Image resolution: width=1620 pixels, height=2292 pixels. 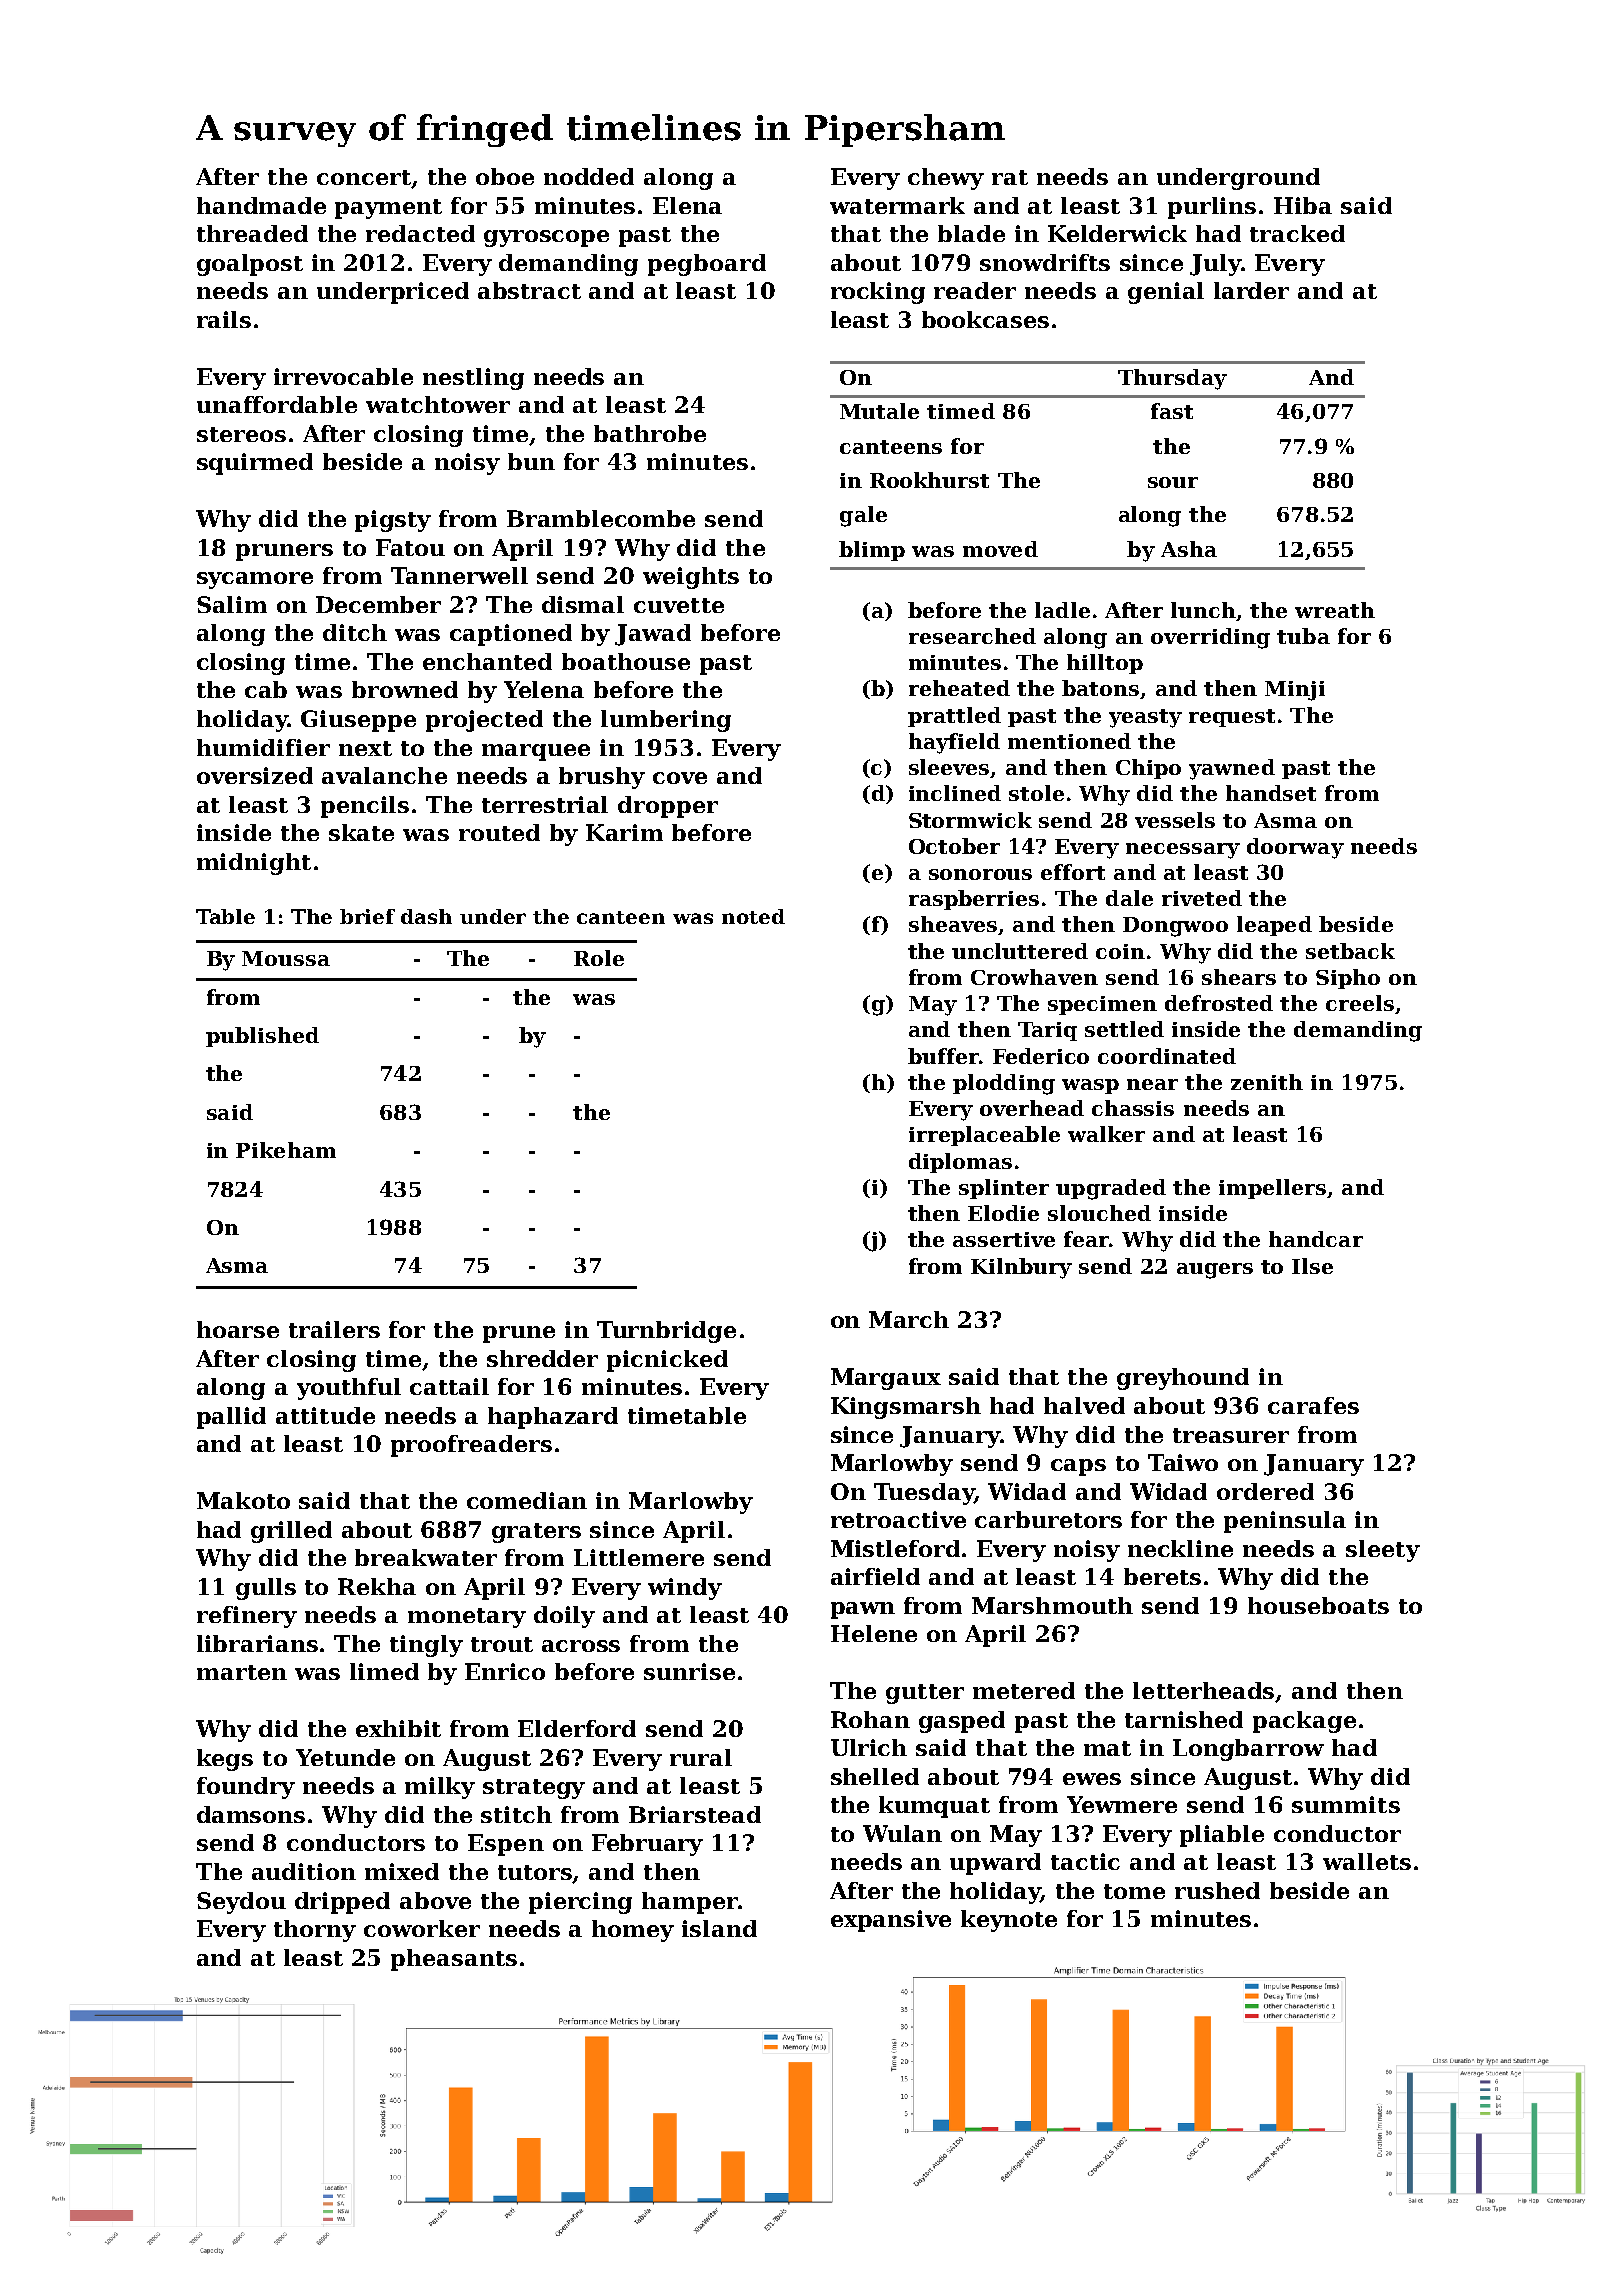 What do you see at coordinates (361, 832) in the document?
I see `skate` at bounding box center [361, 832].
